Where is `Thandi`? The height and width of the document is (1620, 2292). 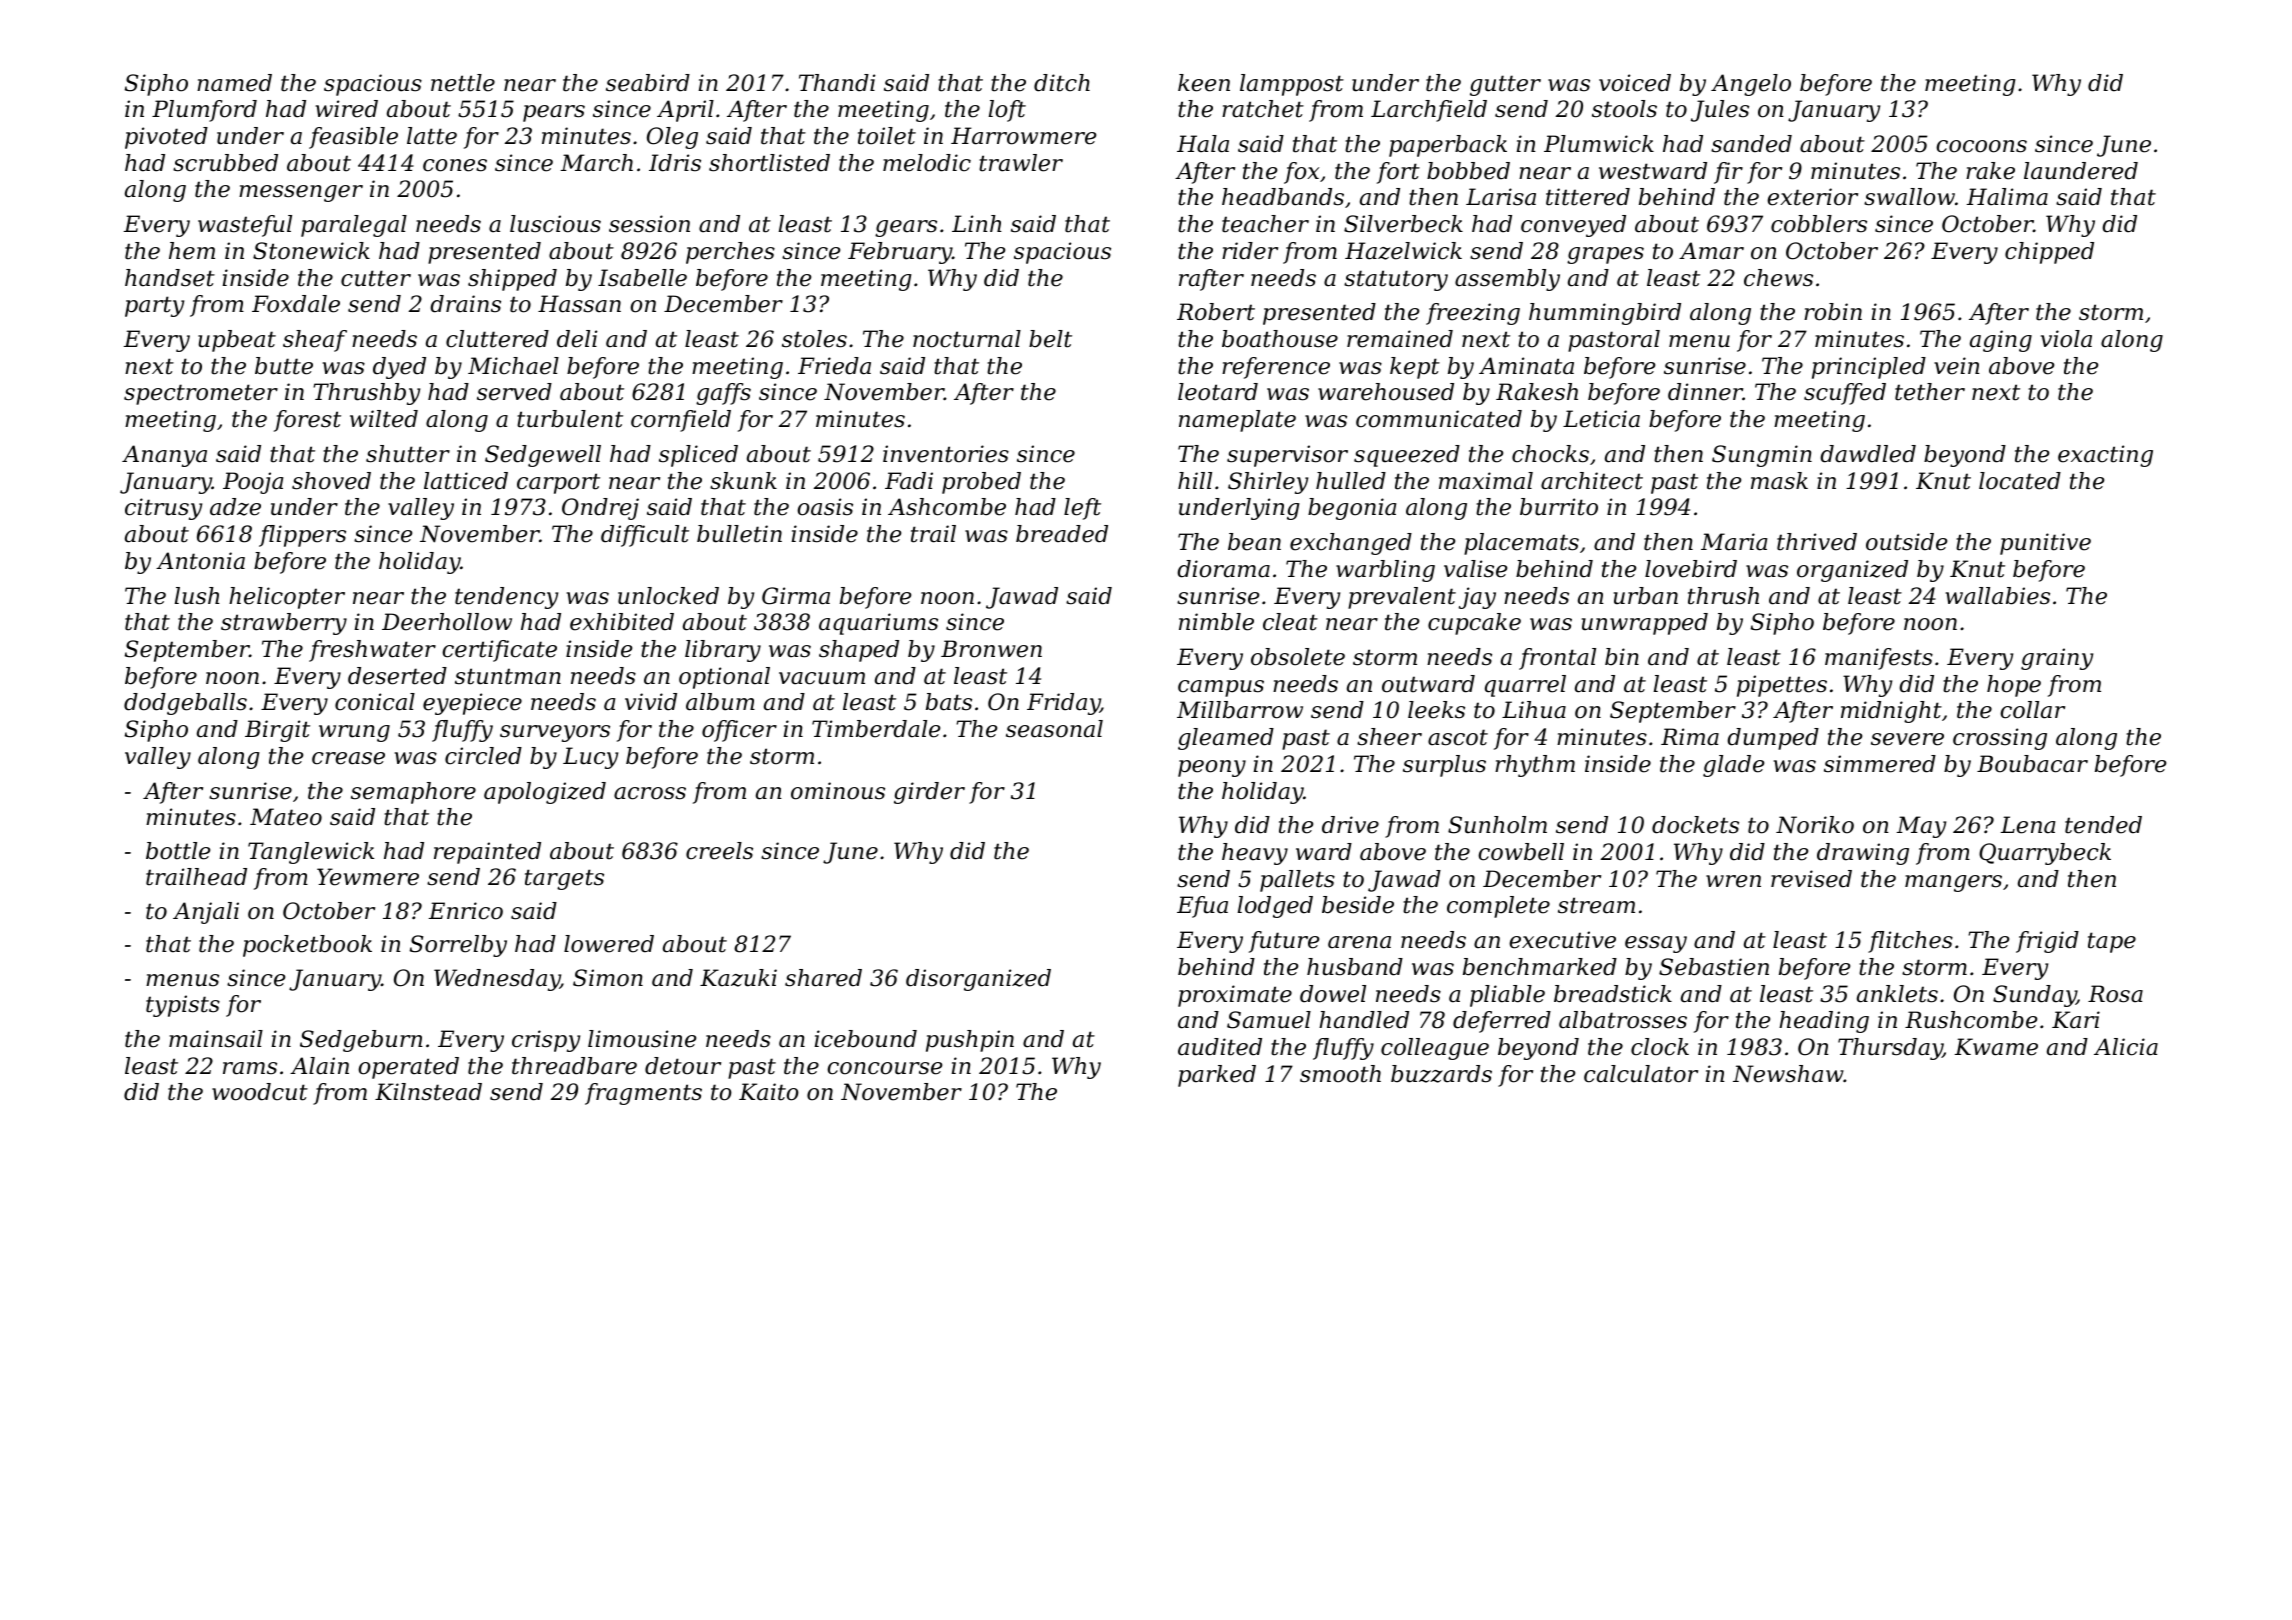 Thandi is located at coordinates (837, 83).
